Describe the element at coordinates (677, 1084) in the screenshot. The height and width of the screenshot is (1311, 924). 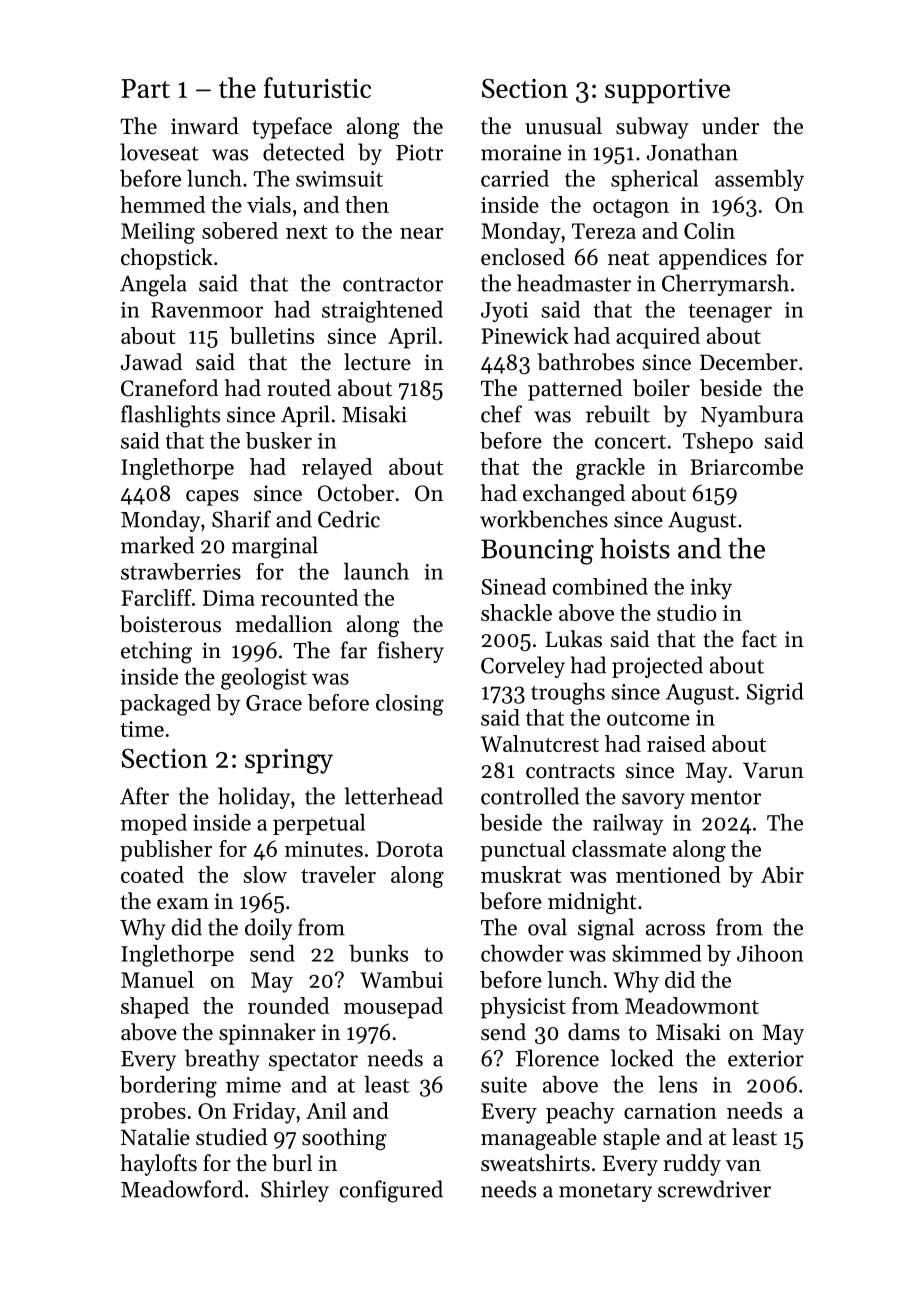
I see `lens` at that location.
